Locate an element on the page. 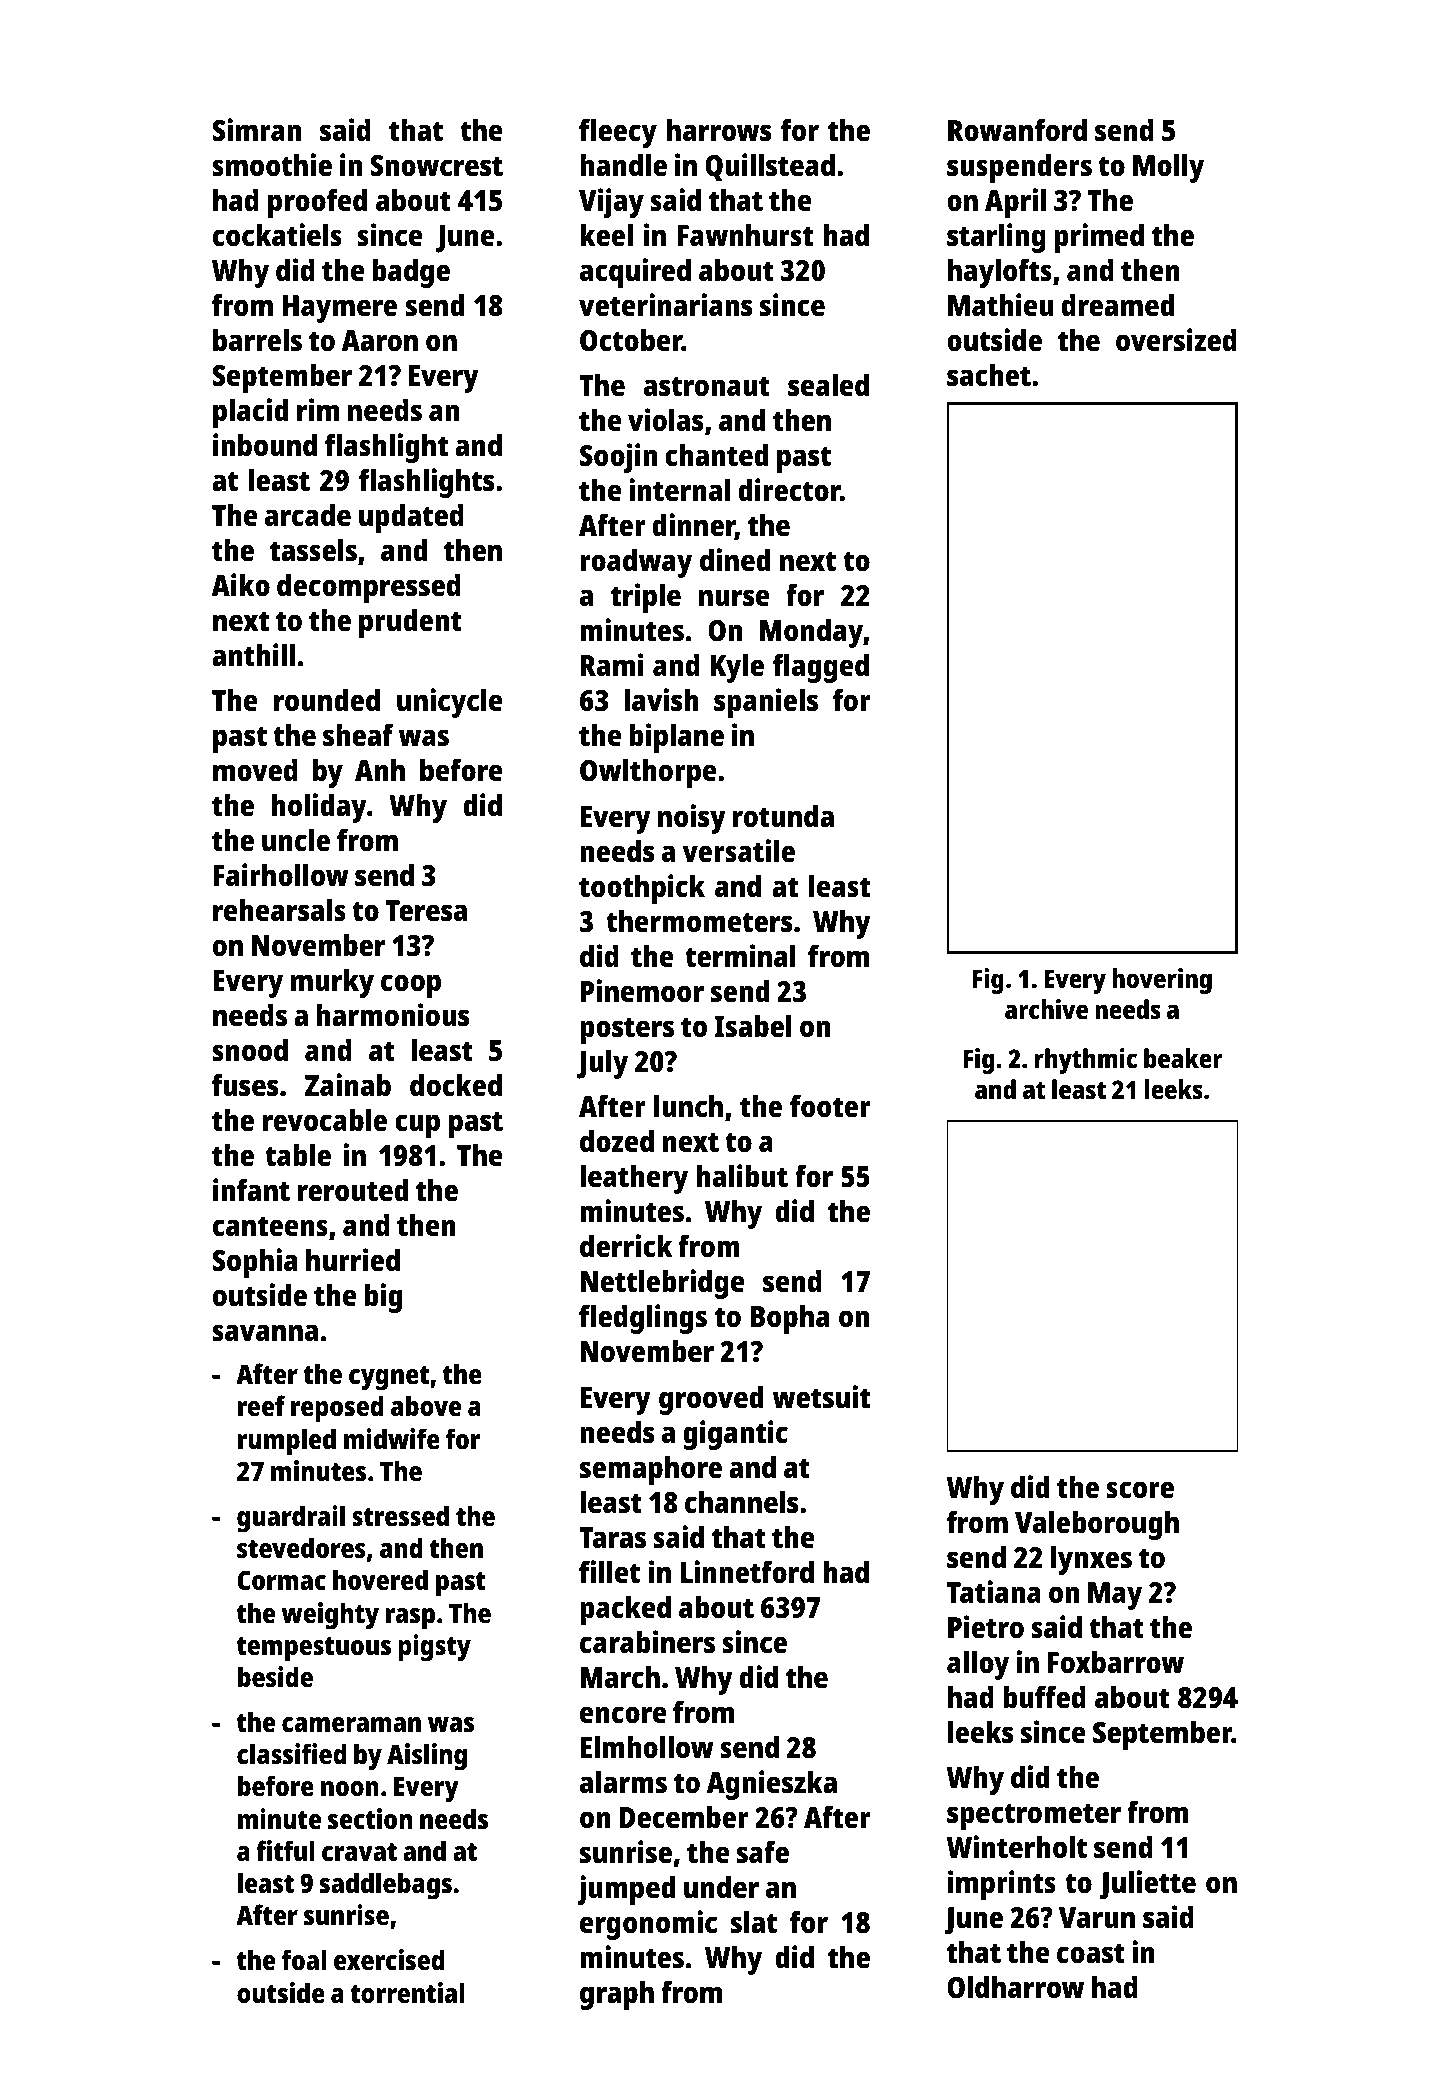  under is located at coordinates (721, 1887).
